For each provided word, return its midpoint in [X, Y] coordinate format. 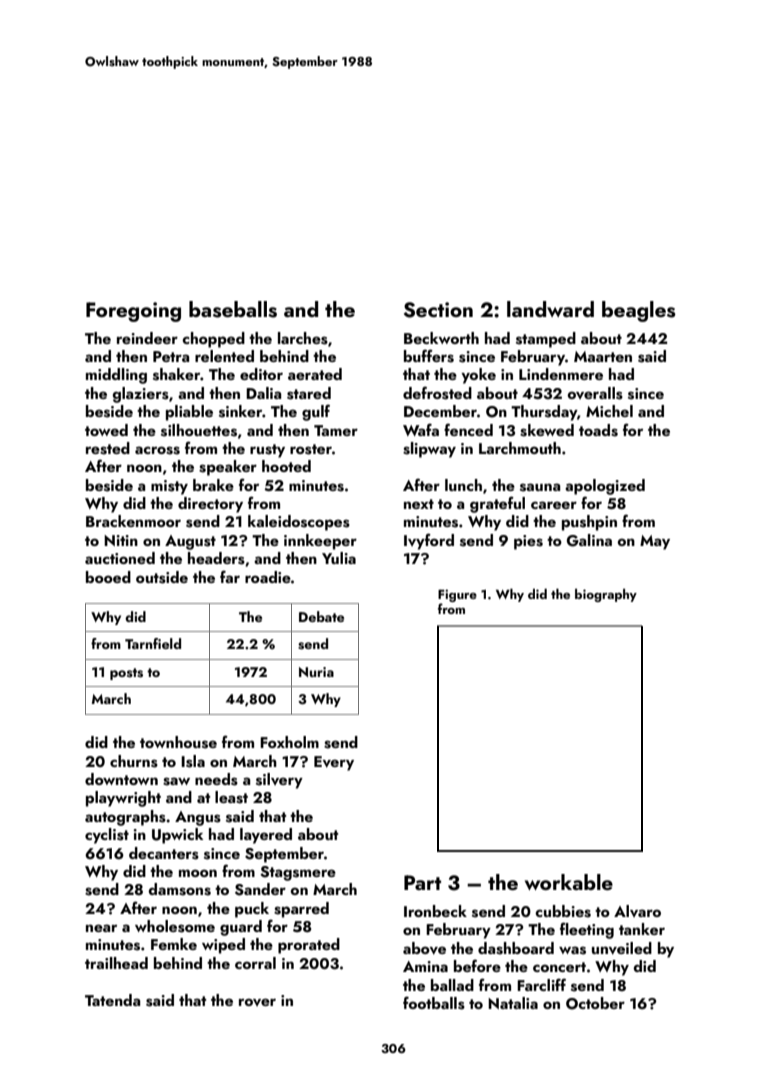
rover [257, 1002]
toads [598, 430]
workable [569, 882]
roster [311, 449]
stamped [546, 340]
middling [116, 376]
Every [334, 763]
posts [126, 674]
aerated [315, 374]
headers [216, 558]
